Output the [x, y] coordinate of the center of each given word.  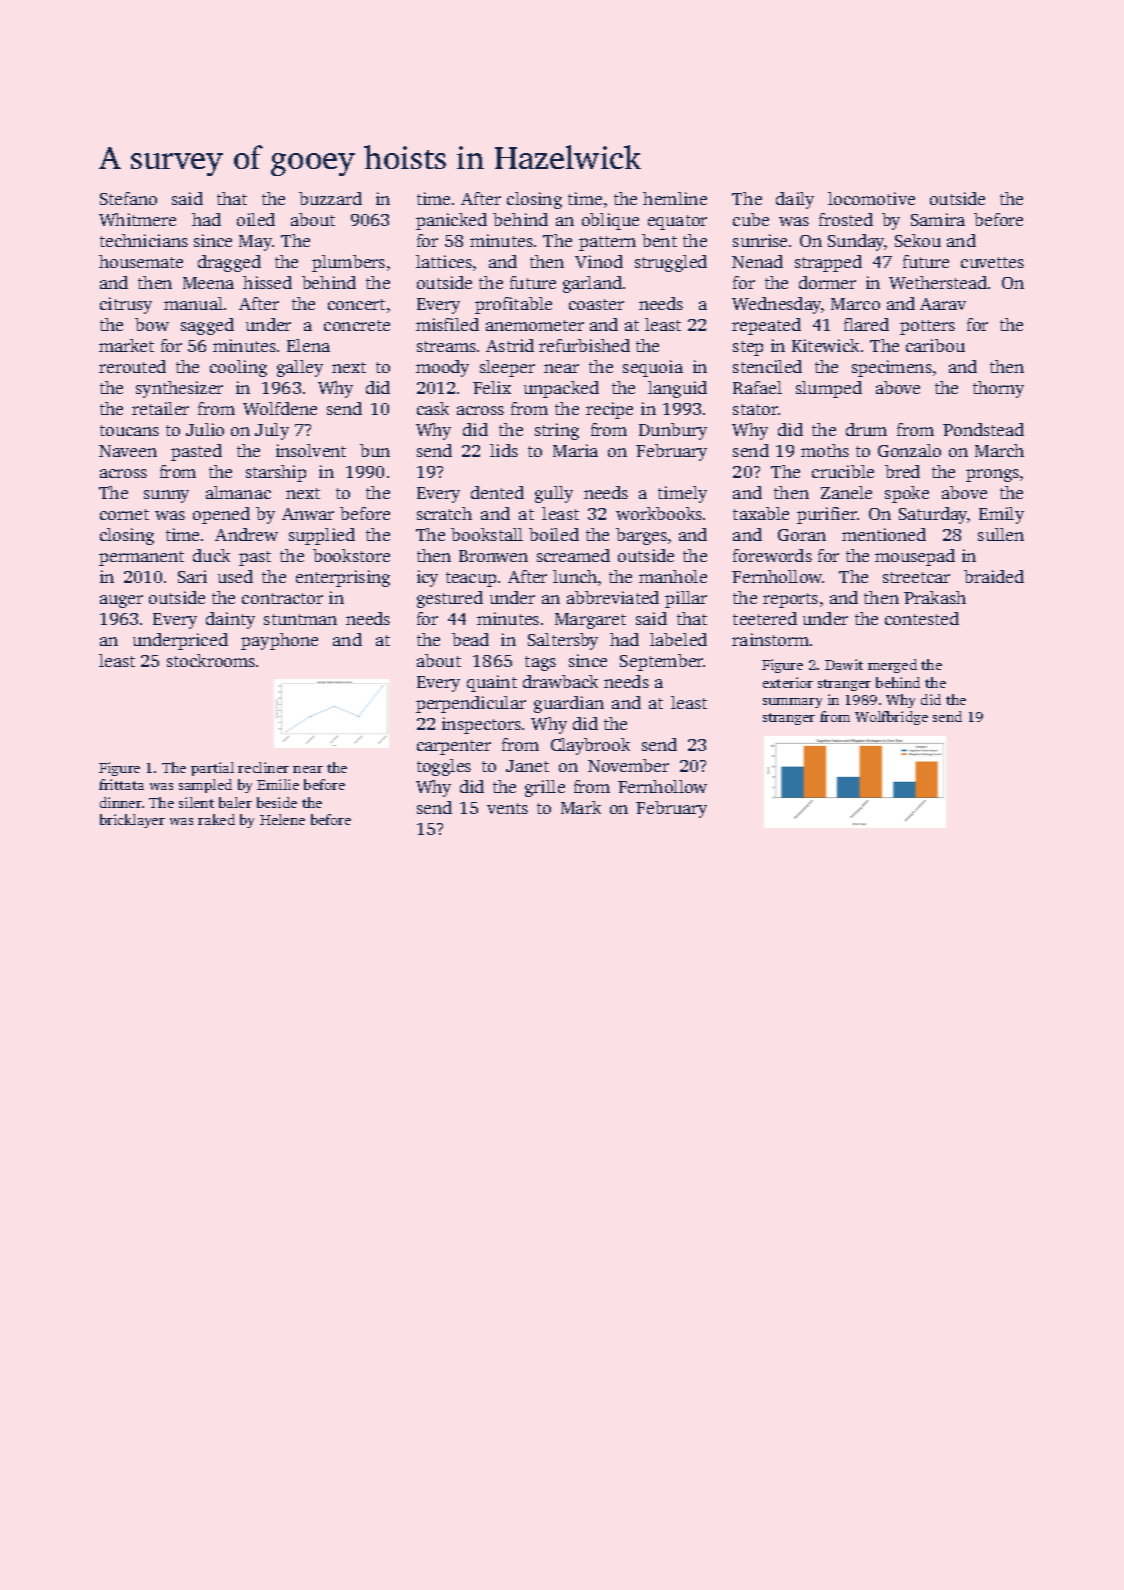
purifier [827, 515]
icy [427, 578]
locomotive [871, 198]
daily [795, 200]
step [748, 348]
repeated [766, 326]
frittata [121, 784]
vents [507, 808]
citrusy [126, 305]
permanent [141, 558]
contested [922, 618]
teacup [471, 579]
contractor [282, 598]
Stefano [128, 198]
